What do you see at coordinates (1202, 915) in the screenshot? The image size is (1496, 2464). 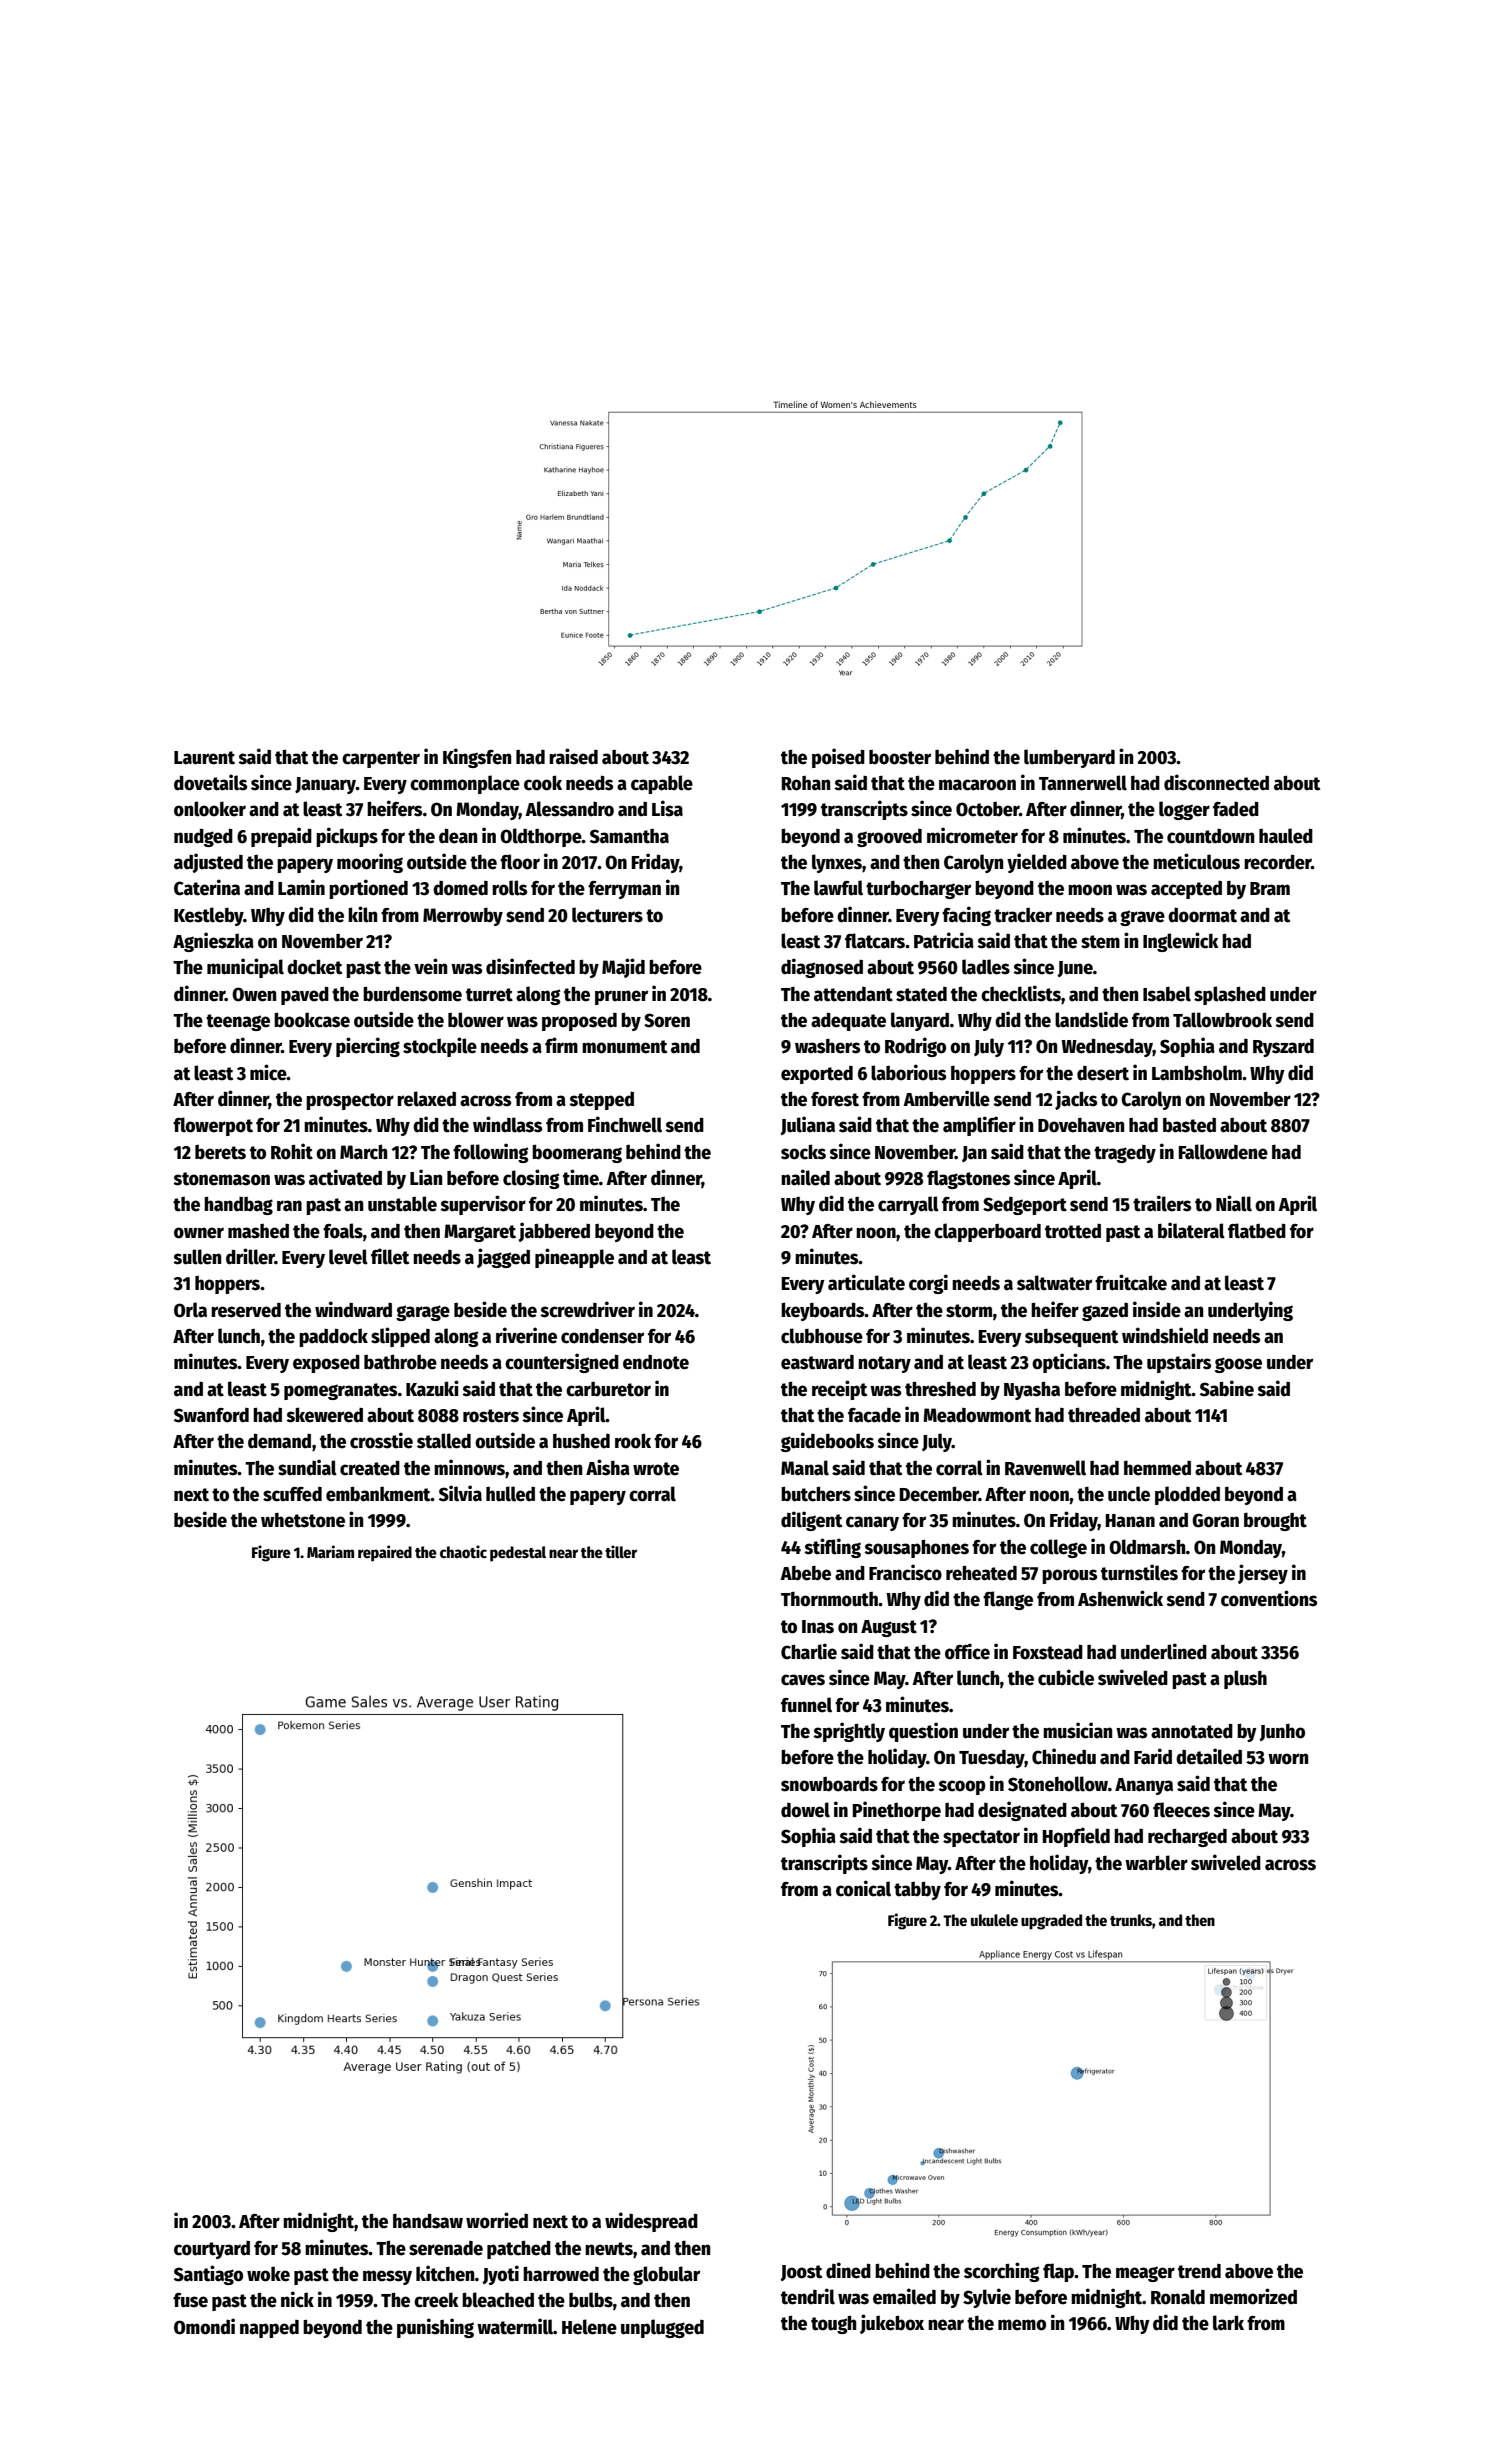 I see `doormat` at bounding box center [1202, 915].
